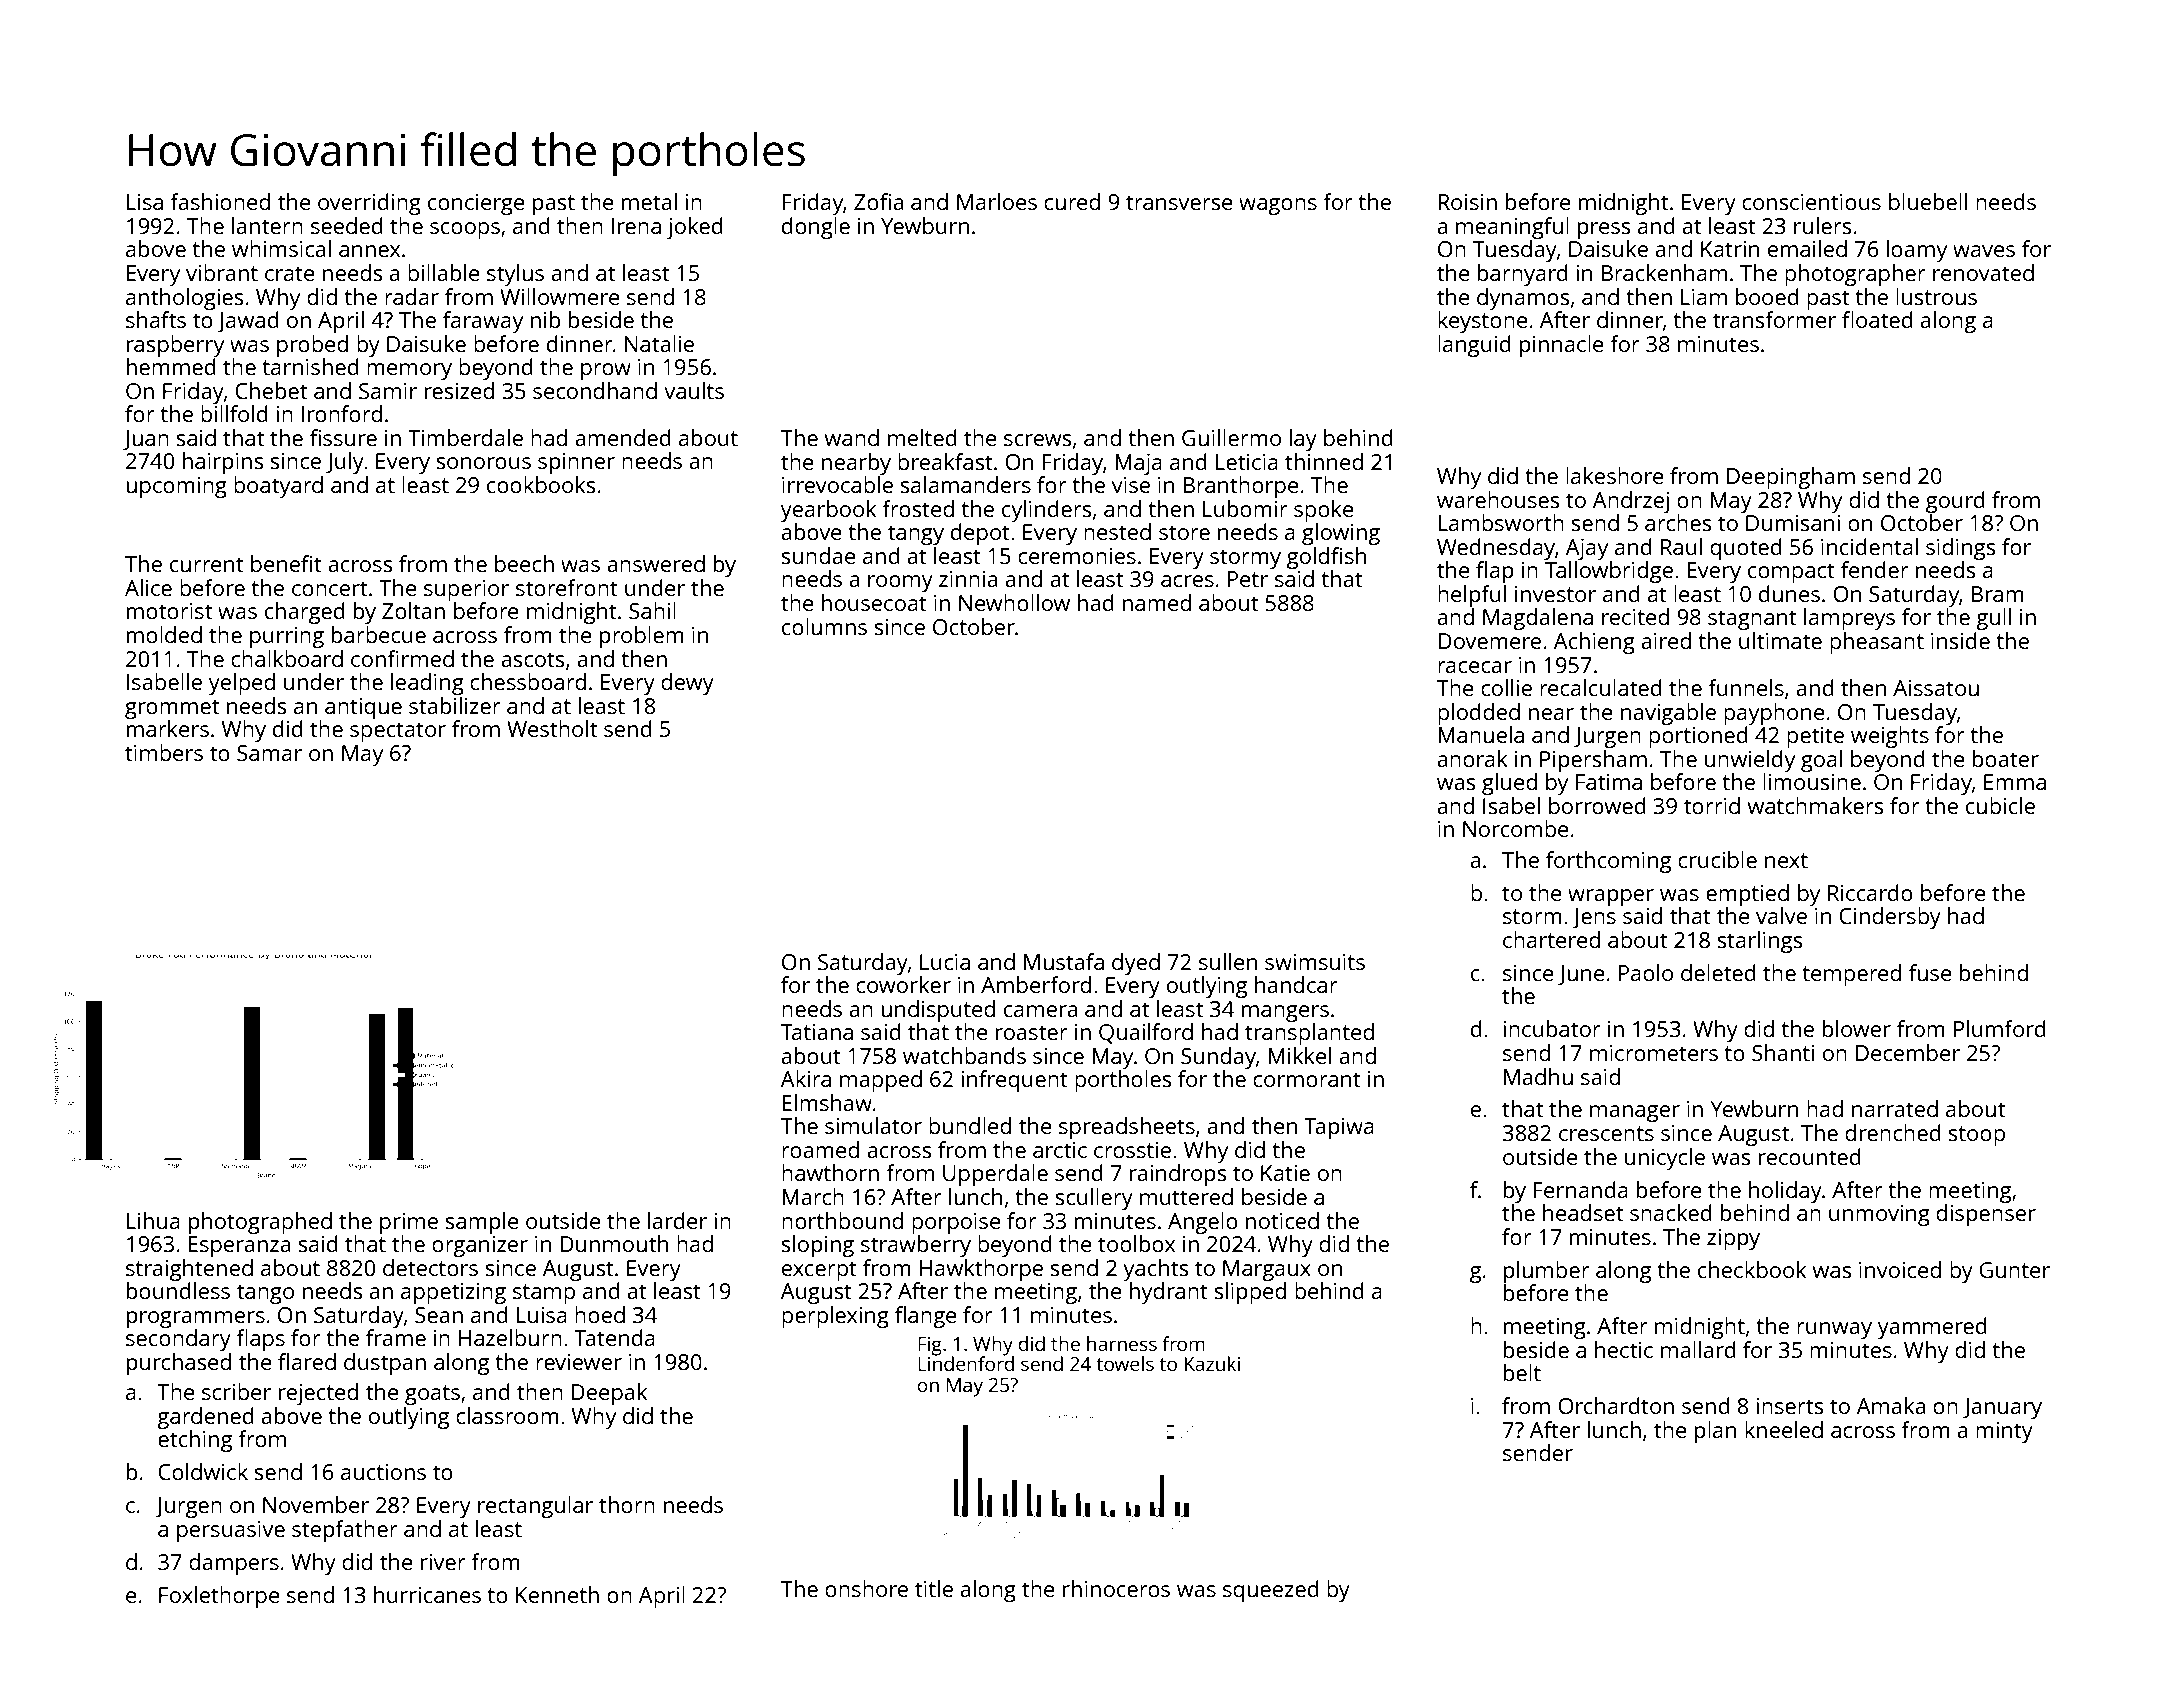 This image has width=2178, height=1683. What do you see at coordinates (409, 1223) in the image?
I see `prime` at bounding box center [409, 1223].
